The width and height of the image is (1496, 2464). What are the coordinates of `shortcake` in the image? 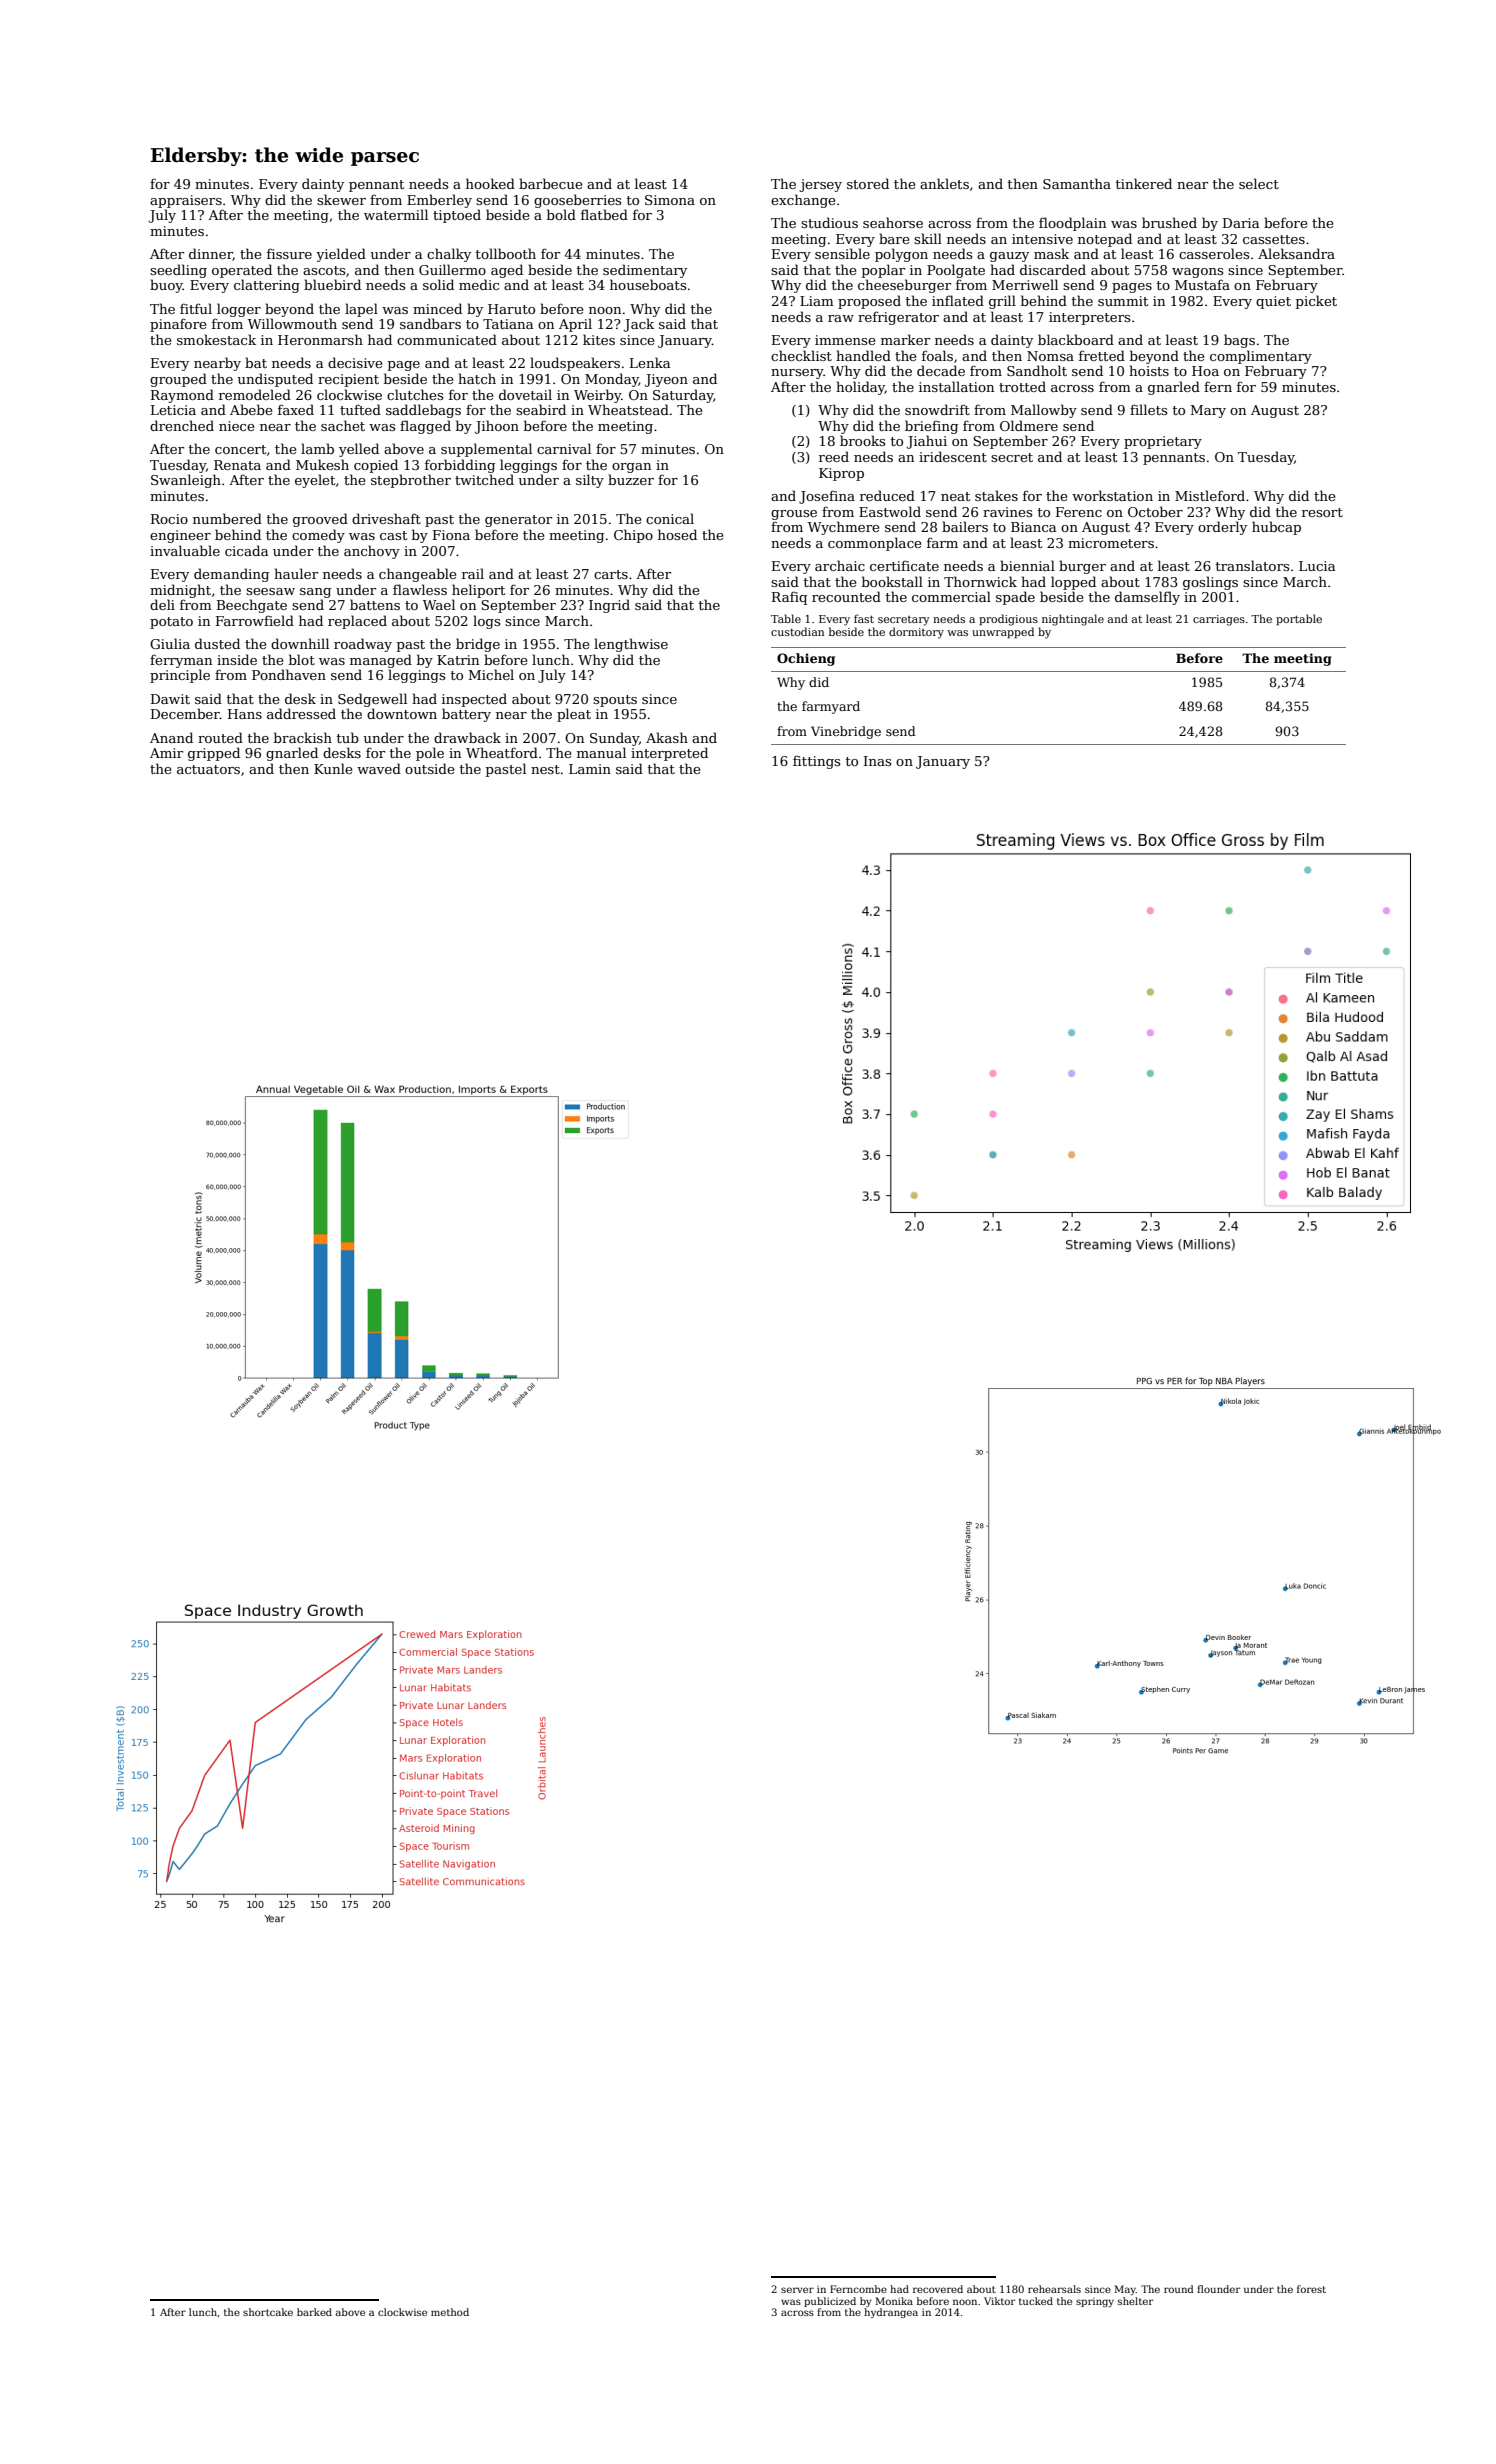 It's located at (268, 2312).
